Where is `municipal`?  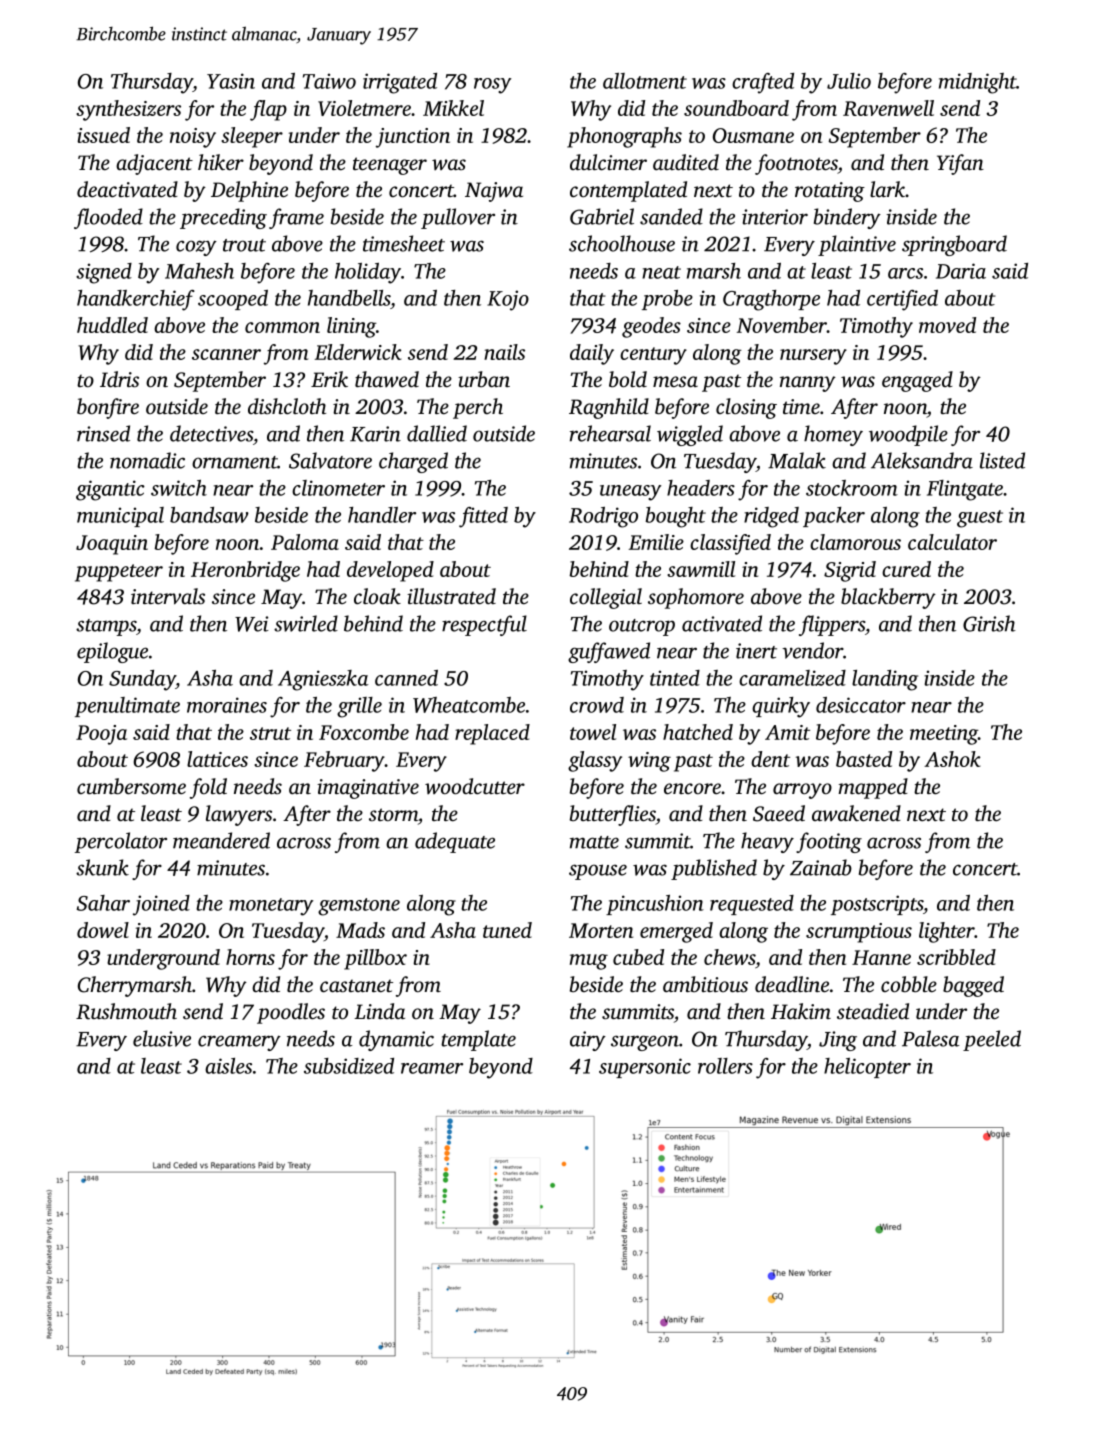
municipal is located at coordinates (120, 517).
